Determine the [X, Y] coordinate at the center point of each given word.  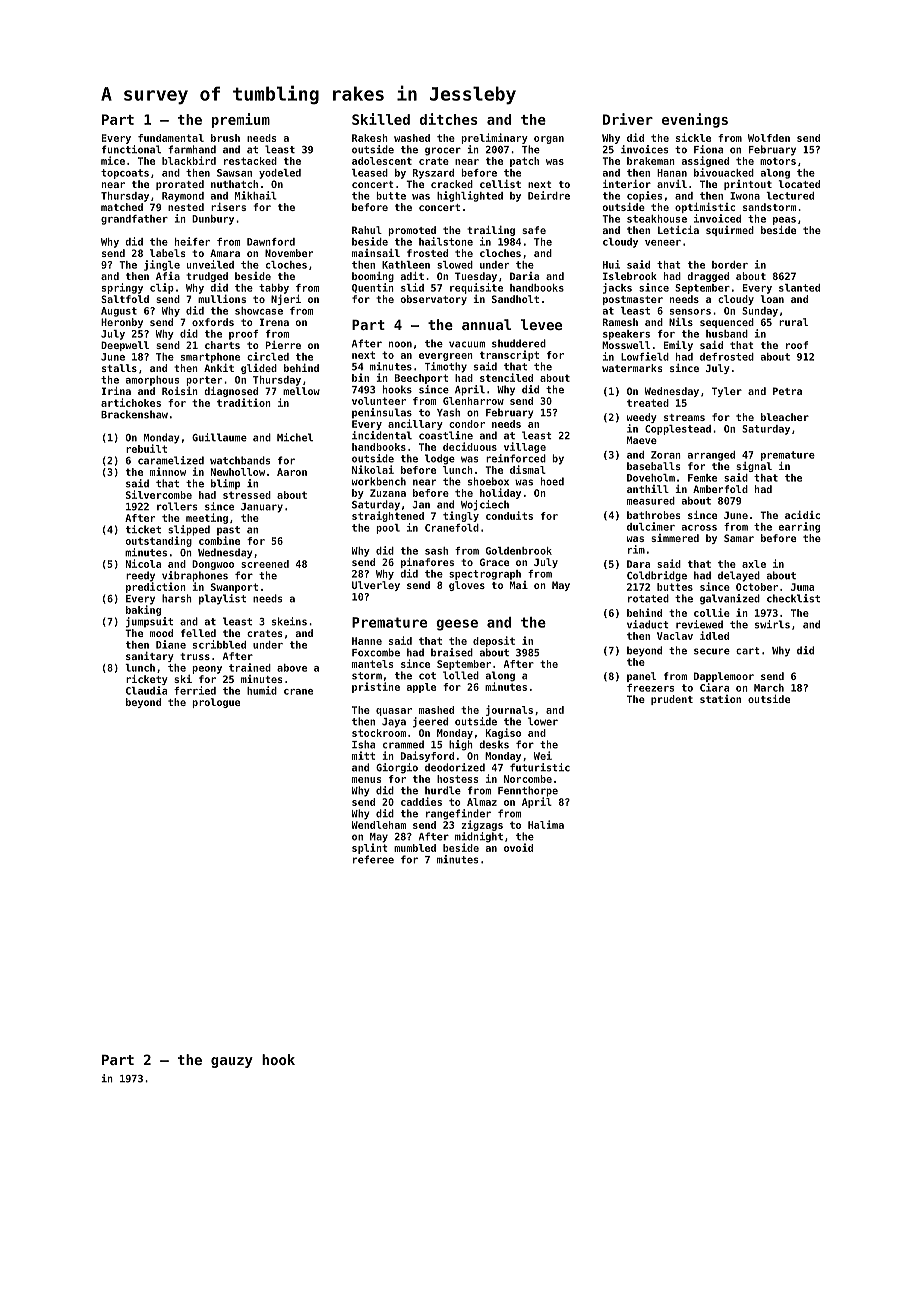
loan [772, 299]
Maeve [642, 440]
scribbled [219, 644]
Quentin [373, 288]
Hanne [367, 641]
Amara [225, 253]
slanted [799, 288]
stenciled [506, 377]
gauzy [232, 1062]
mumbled [415, 848]
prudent [672, 700]
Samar [739, 538]
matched [122, 207]
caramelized [171, 460]
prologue [216, 703]
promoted [412, 231]
